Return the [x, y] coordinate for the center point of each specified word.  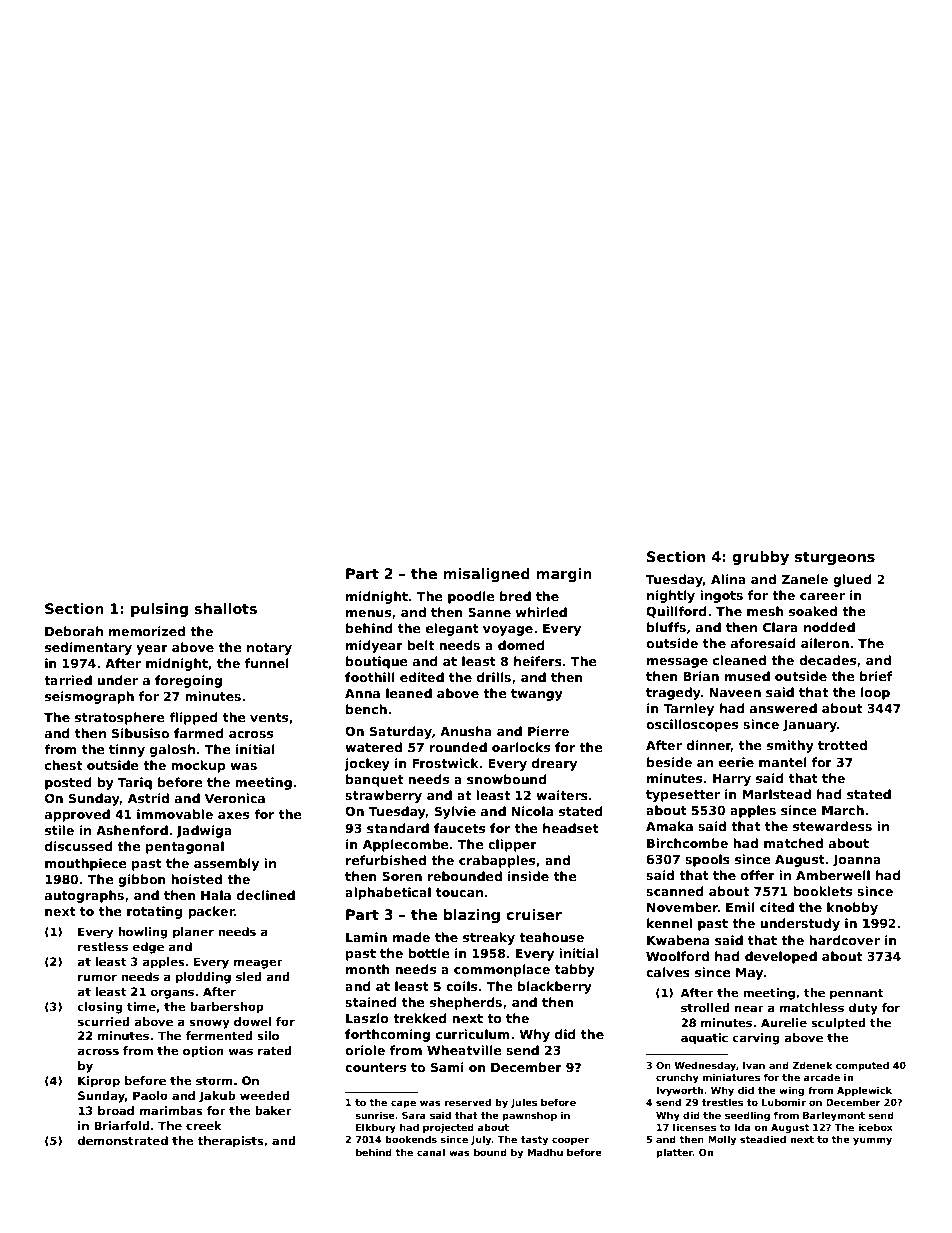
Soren [402, 876]
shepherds [466, 1003]
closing [100, 1008]
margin [564, 575]
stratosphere [120, 718]
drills [494, 677]
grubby [760, 558]
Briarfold [122, 1125]
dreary [554, 764]
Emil [740, 907]
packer [211, 912]
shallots [225, 608]
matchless [812, 1007]
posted [68, 783]
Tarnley [688, 709]
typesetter [683, 796]
